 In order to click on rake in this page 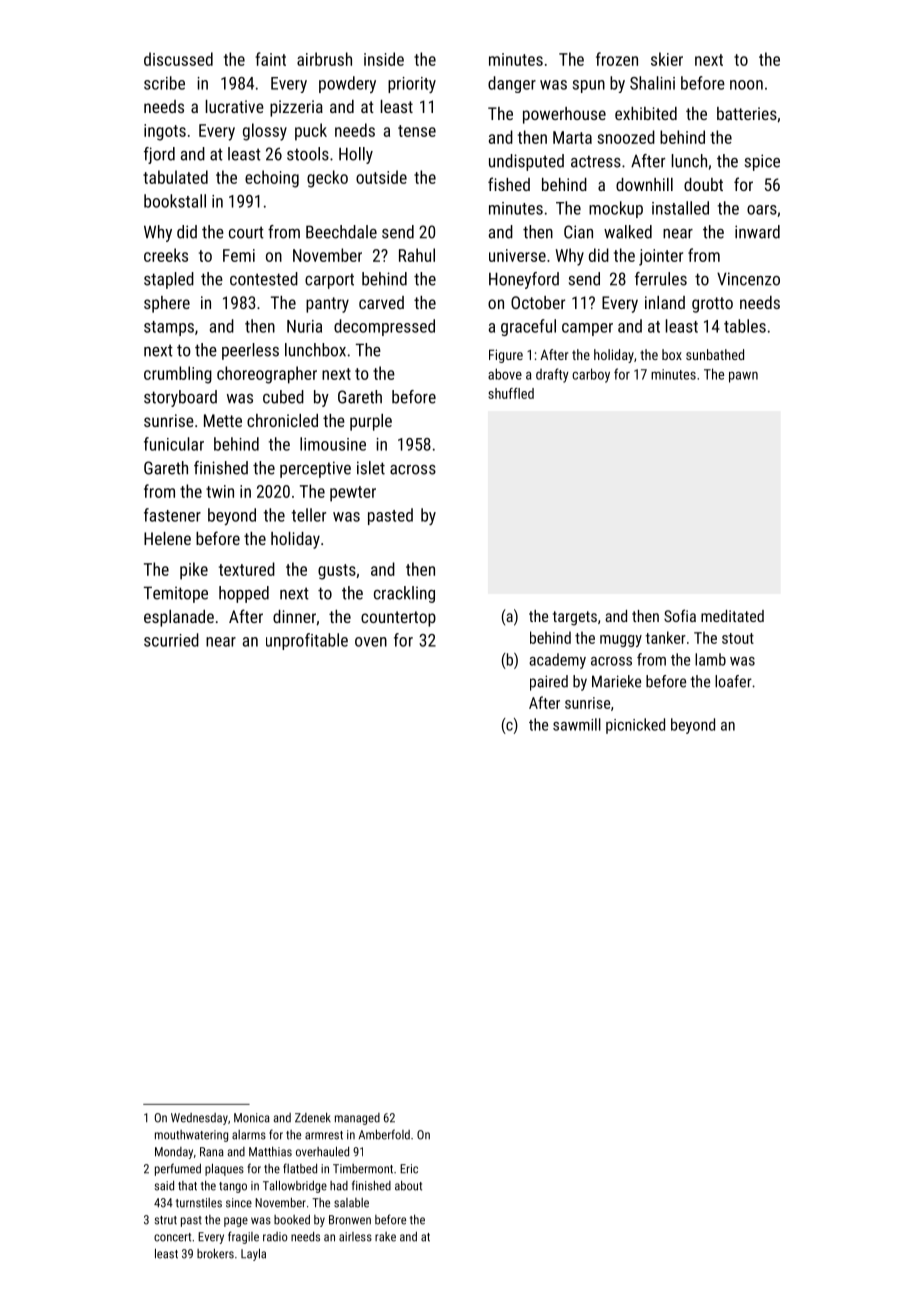, I will do `click(385, 1237)`.
